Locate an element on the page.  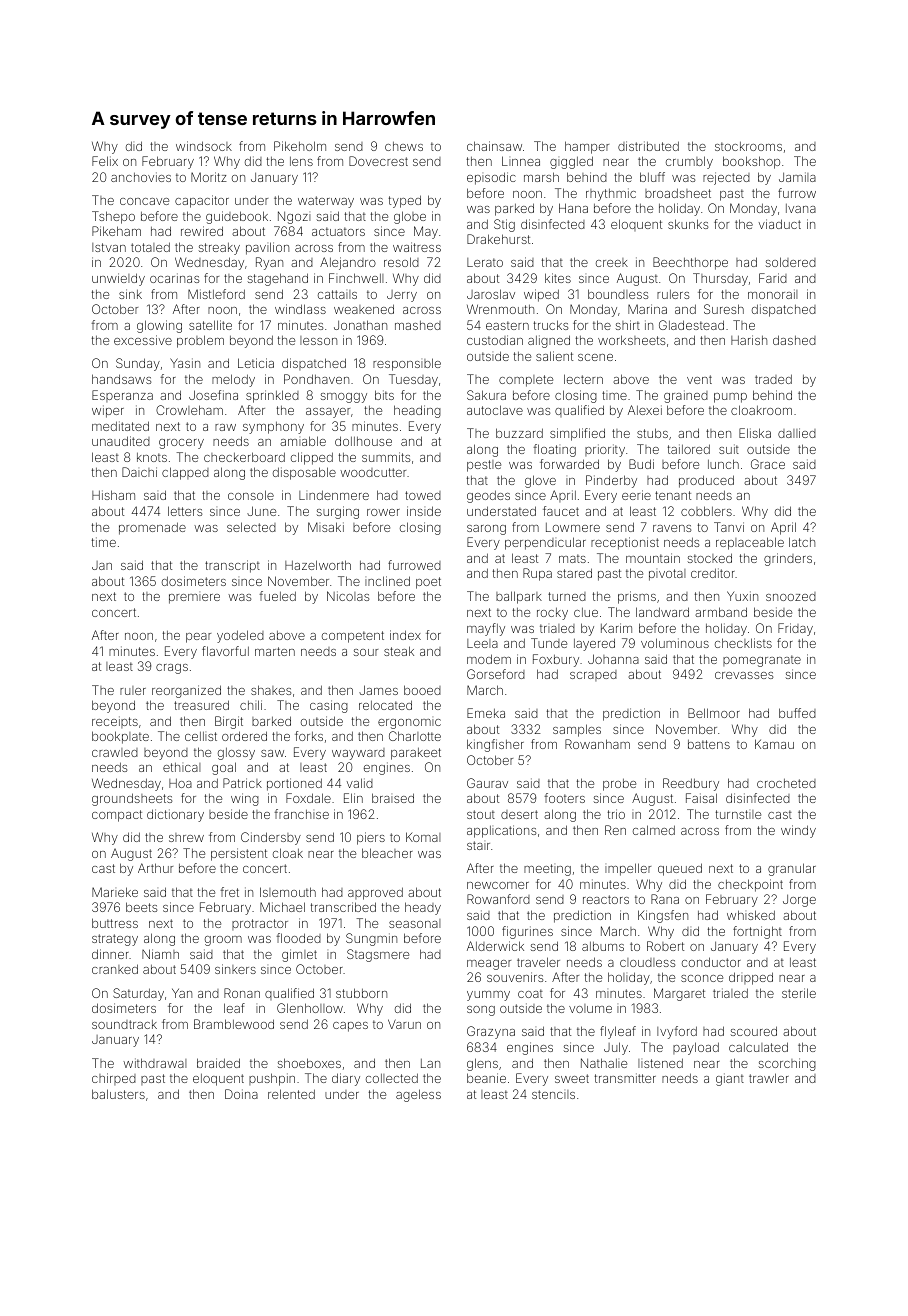
chainsaw is located at coordinates (494, 146).
